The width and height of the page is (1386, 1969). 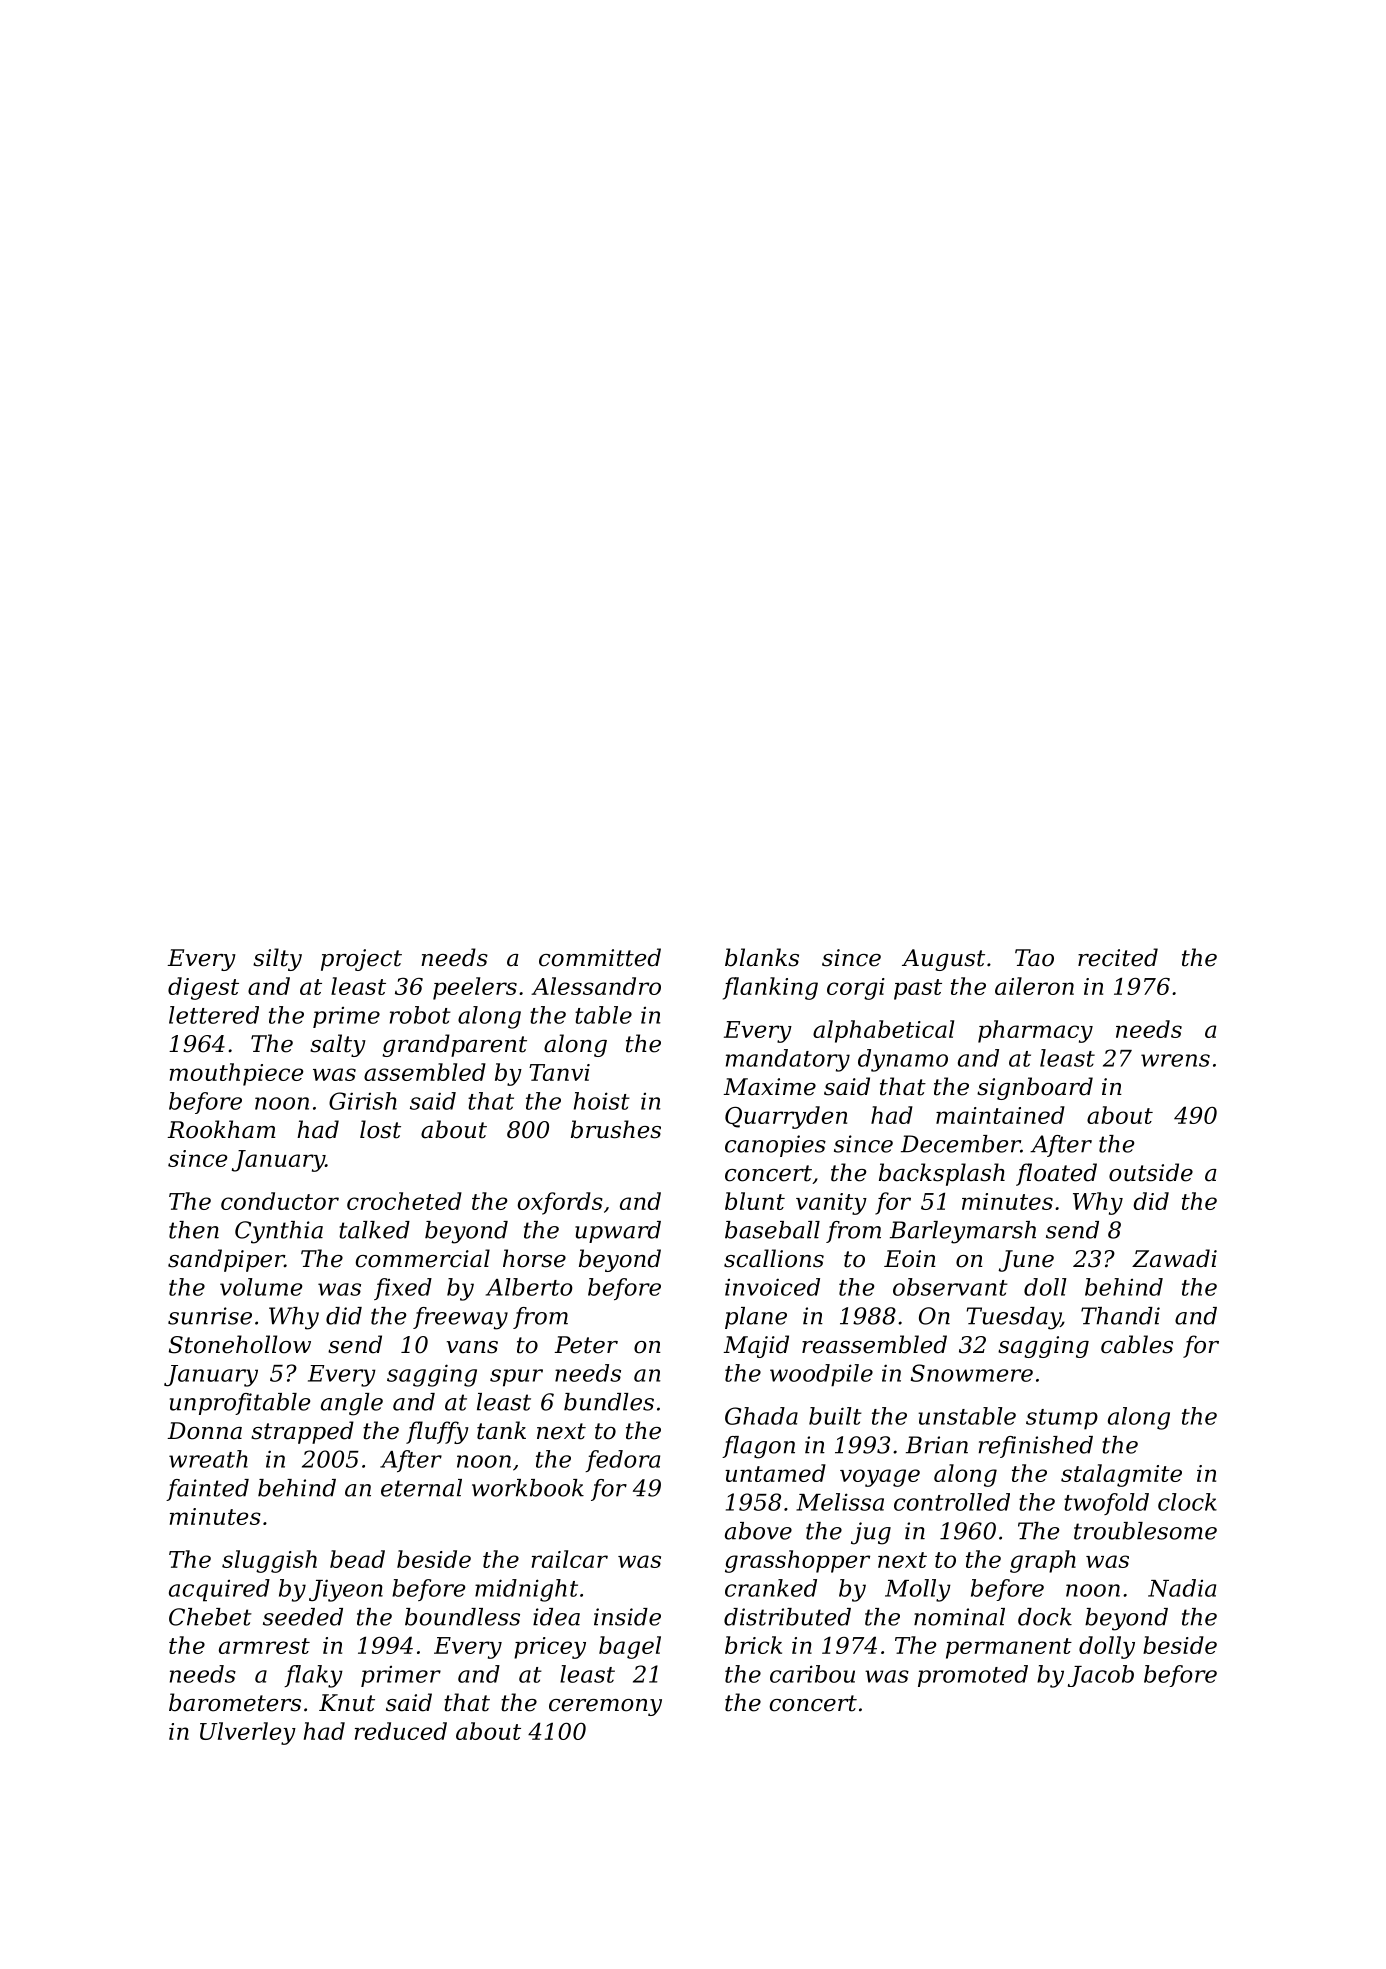 I want to click on reduced, so click(x=401, y=1731).
